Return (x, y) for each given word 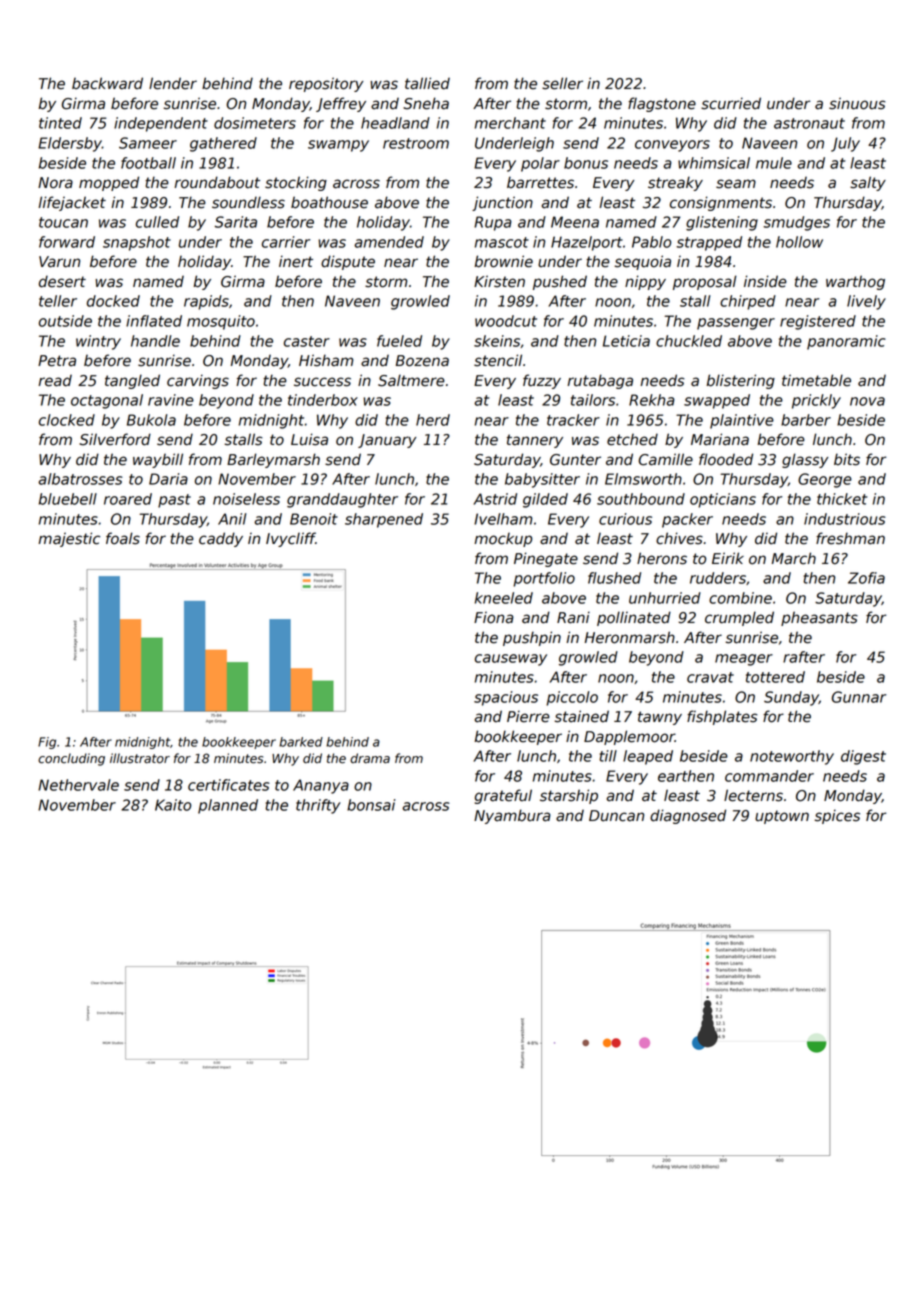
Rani (573, 617)
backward (107, 83)
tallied (427, 83)
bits (847, 459)
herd (433, 420)
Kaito (173, 805)
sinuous (857, 103)
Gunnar (859, 697)
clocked (67, 420)
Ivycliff (291, 539)
